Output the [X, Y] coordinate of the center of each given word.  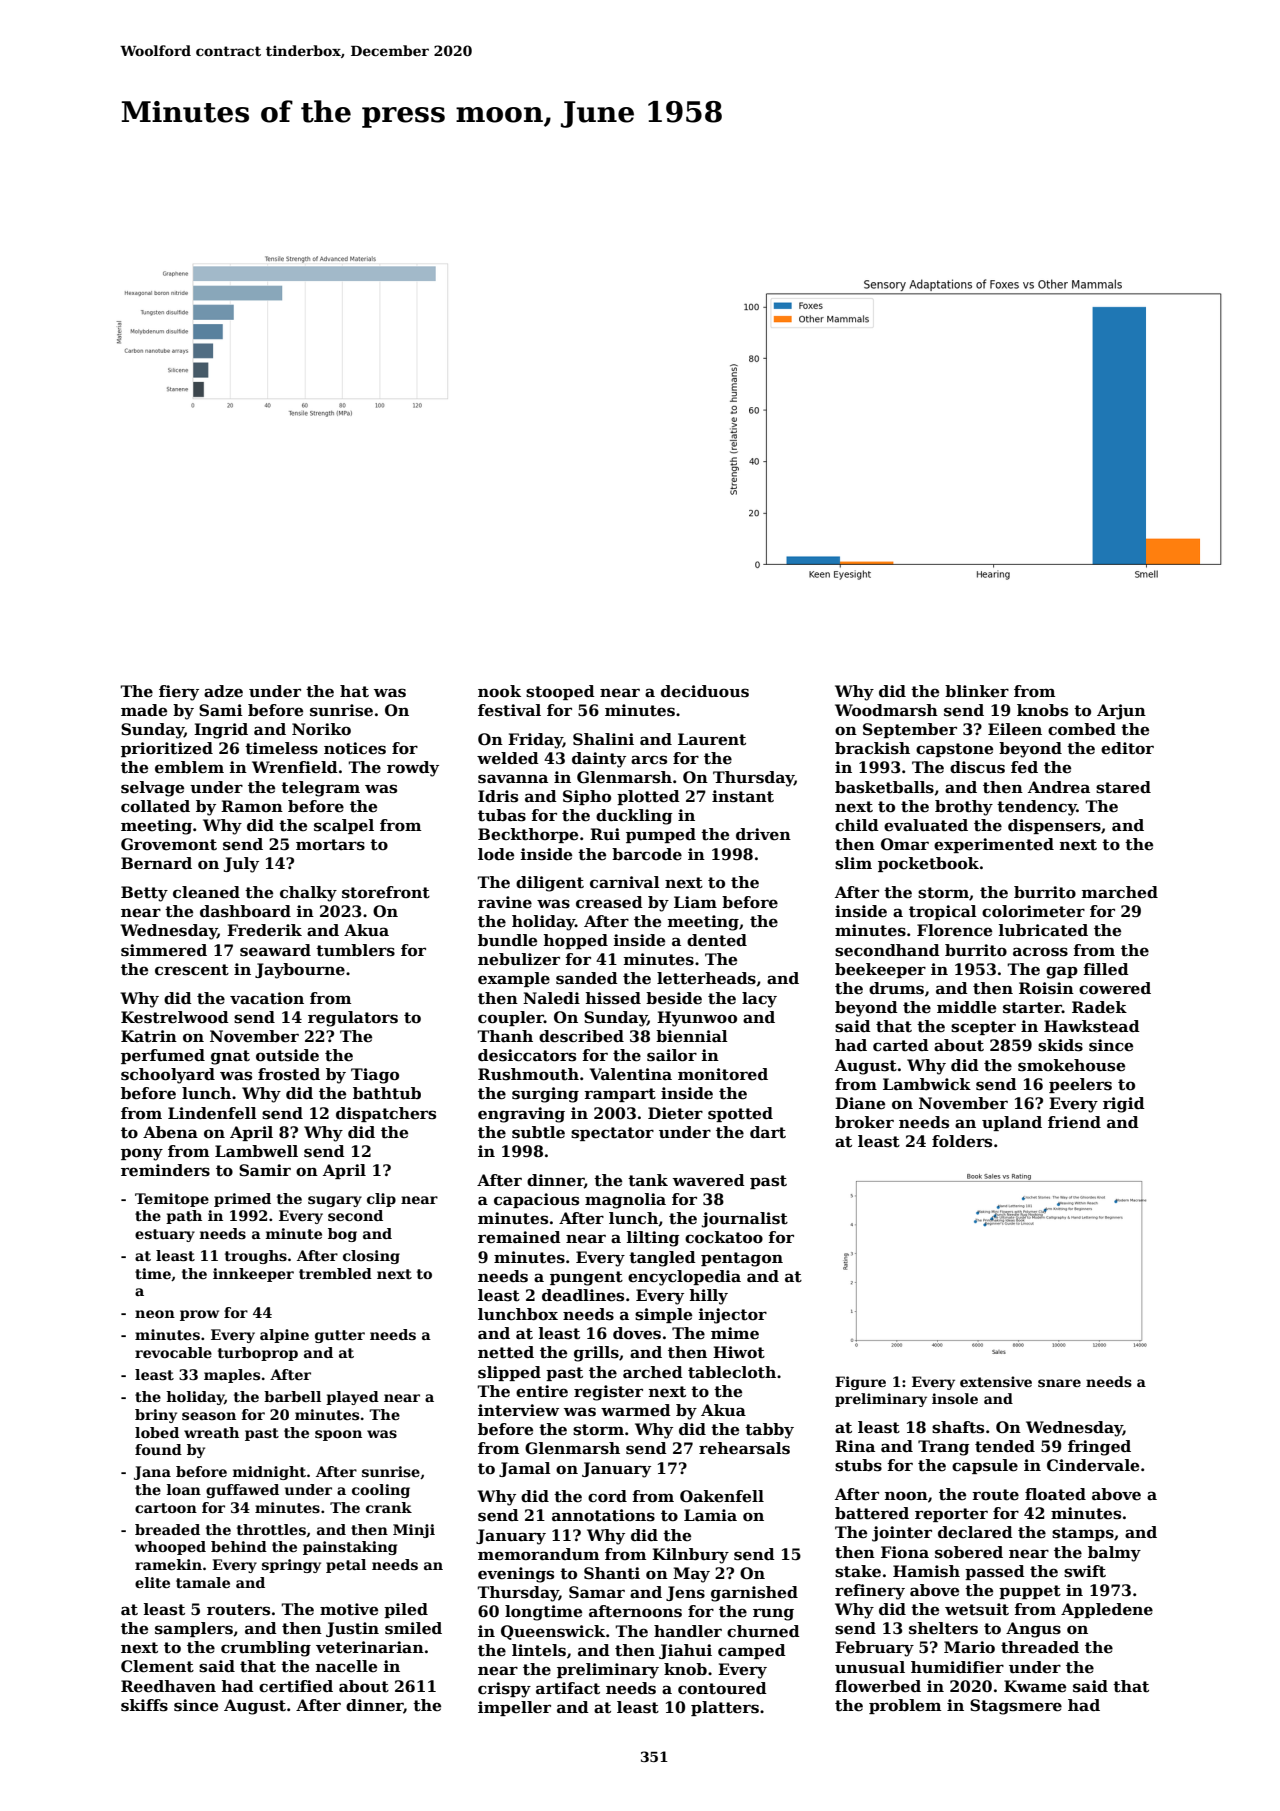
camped [752, 1651]
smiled [413, 1628]
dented [717, 940]
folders [962, 1141]
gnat [230, 1057]
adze [223, 691]
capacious [536, 1200]
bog [342, 1235]
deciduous [705, 691]
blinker [977, 691]
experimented [994, 845]
